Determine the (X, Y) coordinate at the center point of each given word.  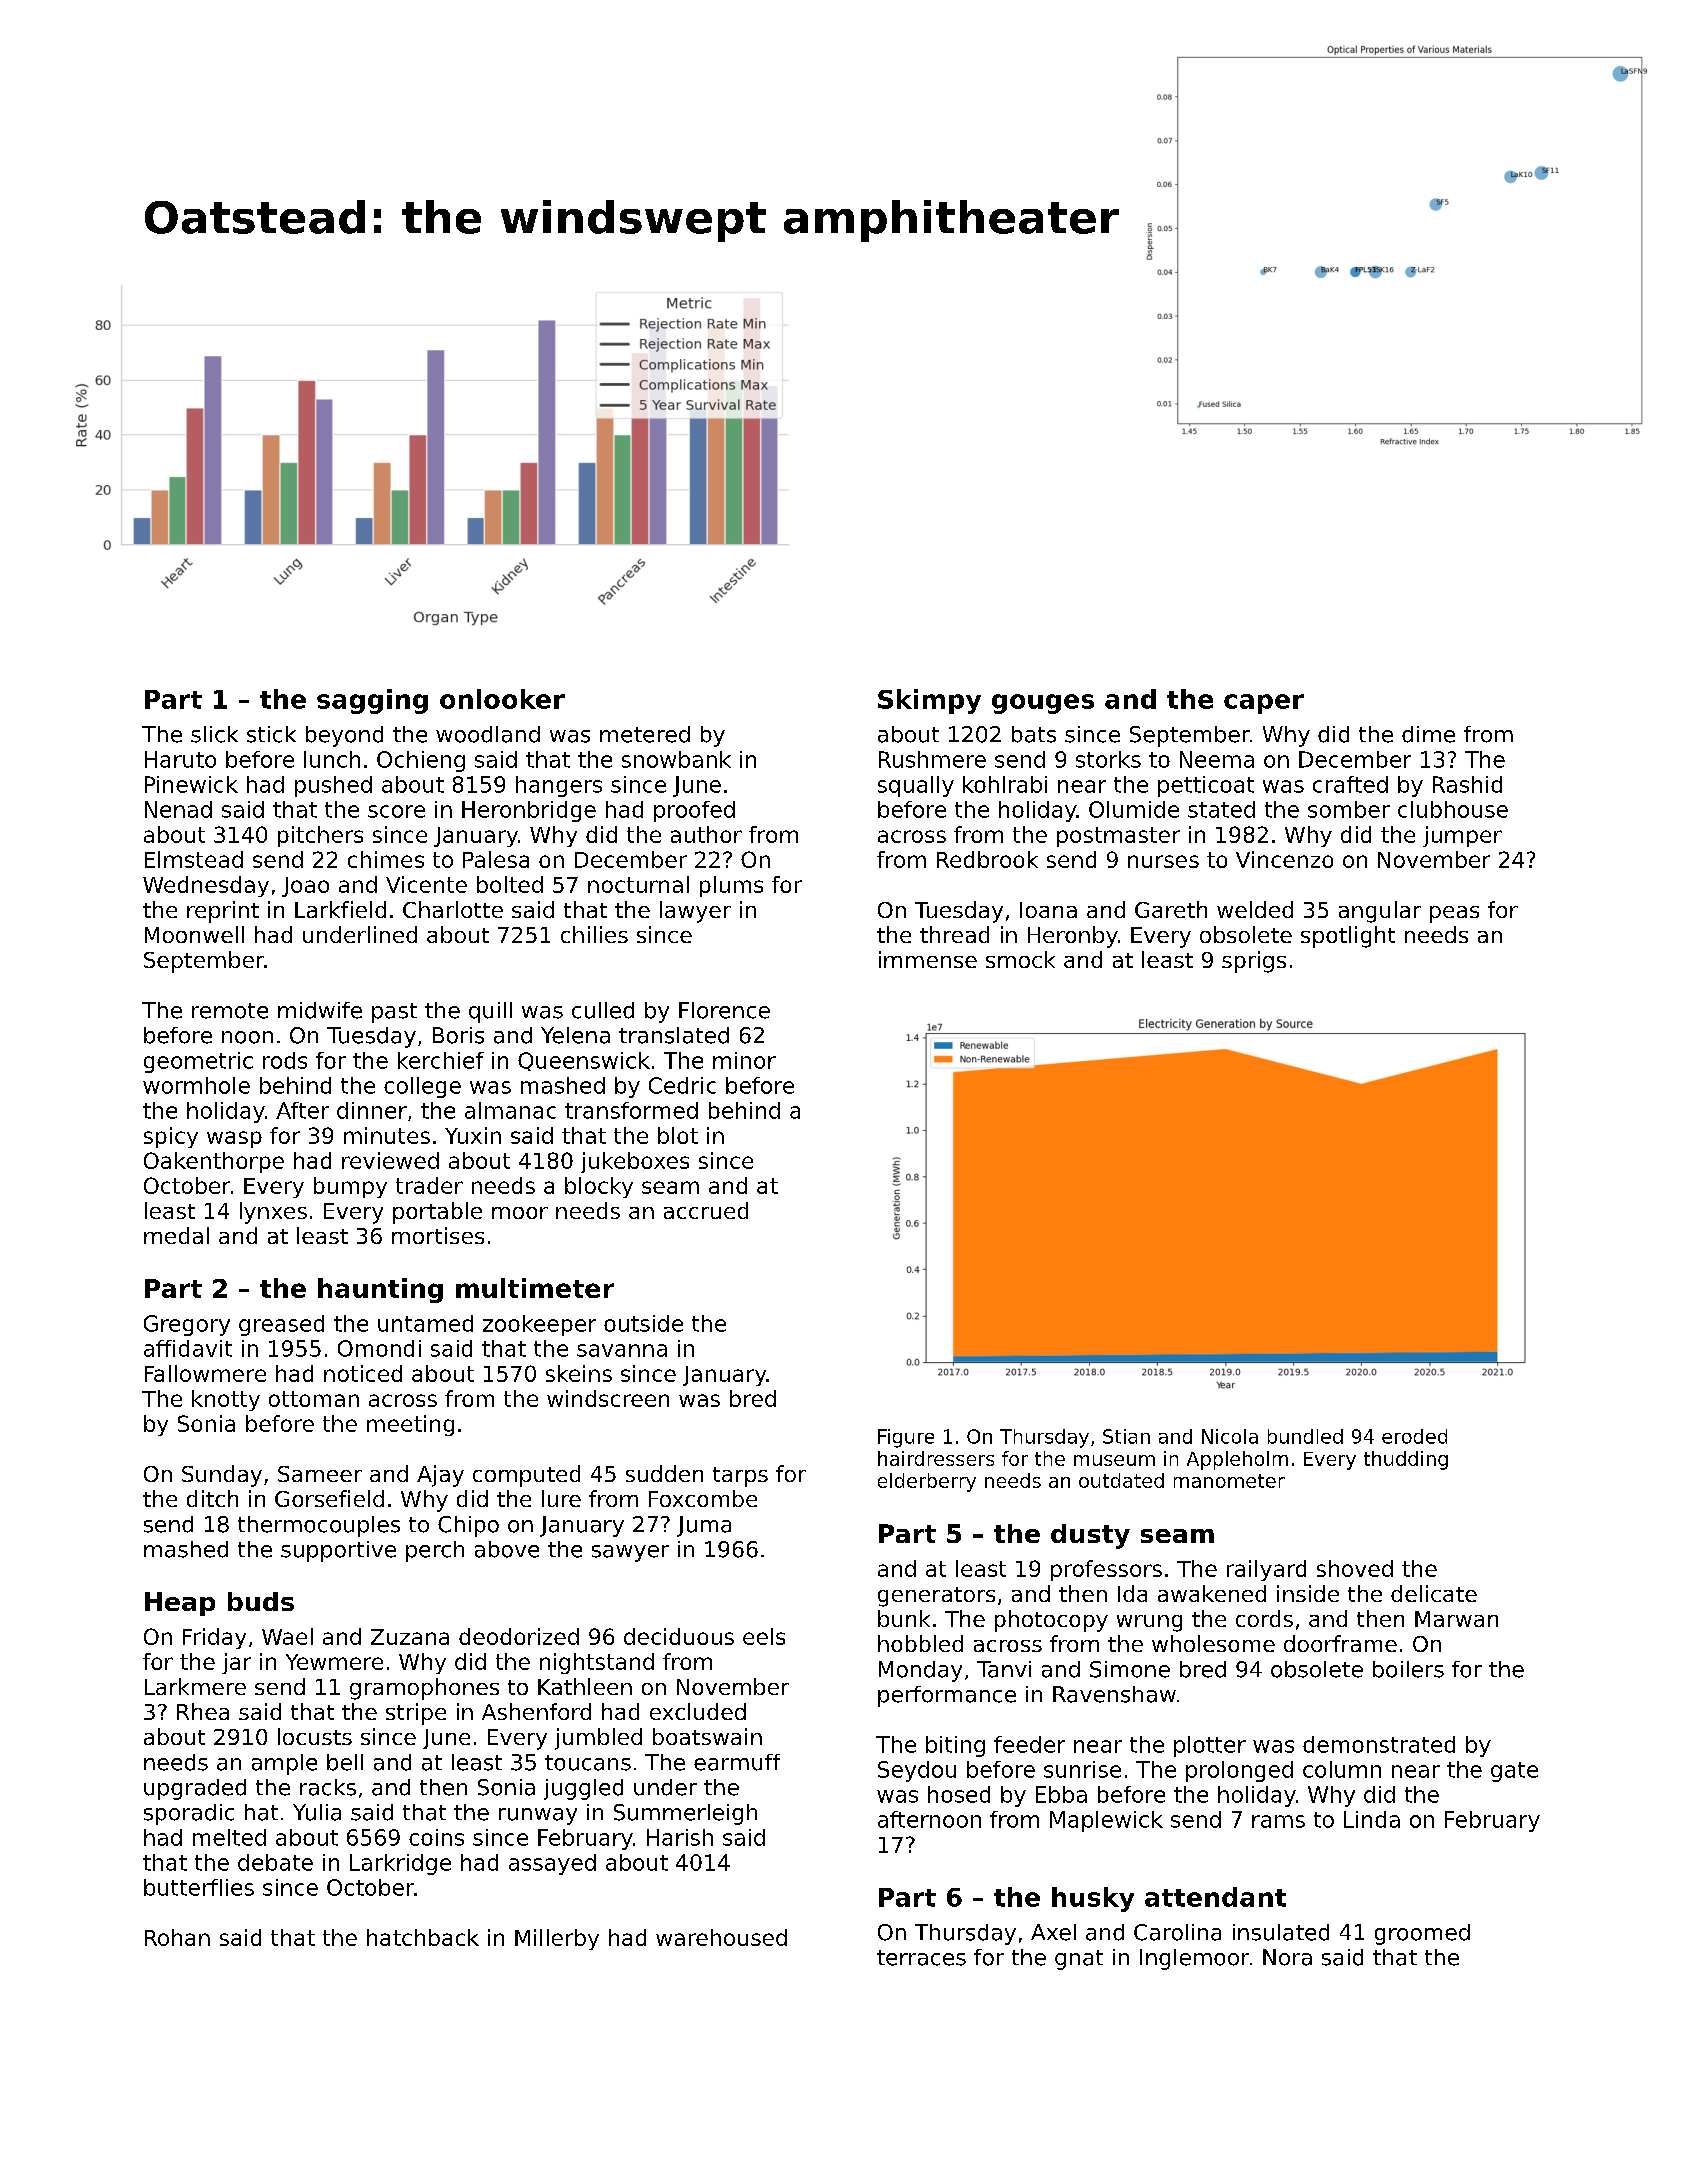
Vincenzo (1284, 859)
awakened (1212, 1593)
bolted (510, 884)
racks (328, 1787)
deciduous (679, 1636)
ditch (212, 1498)
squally (916, 786)
